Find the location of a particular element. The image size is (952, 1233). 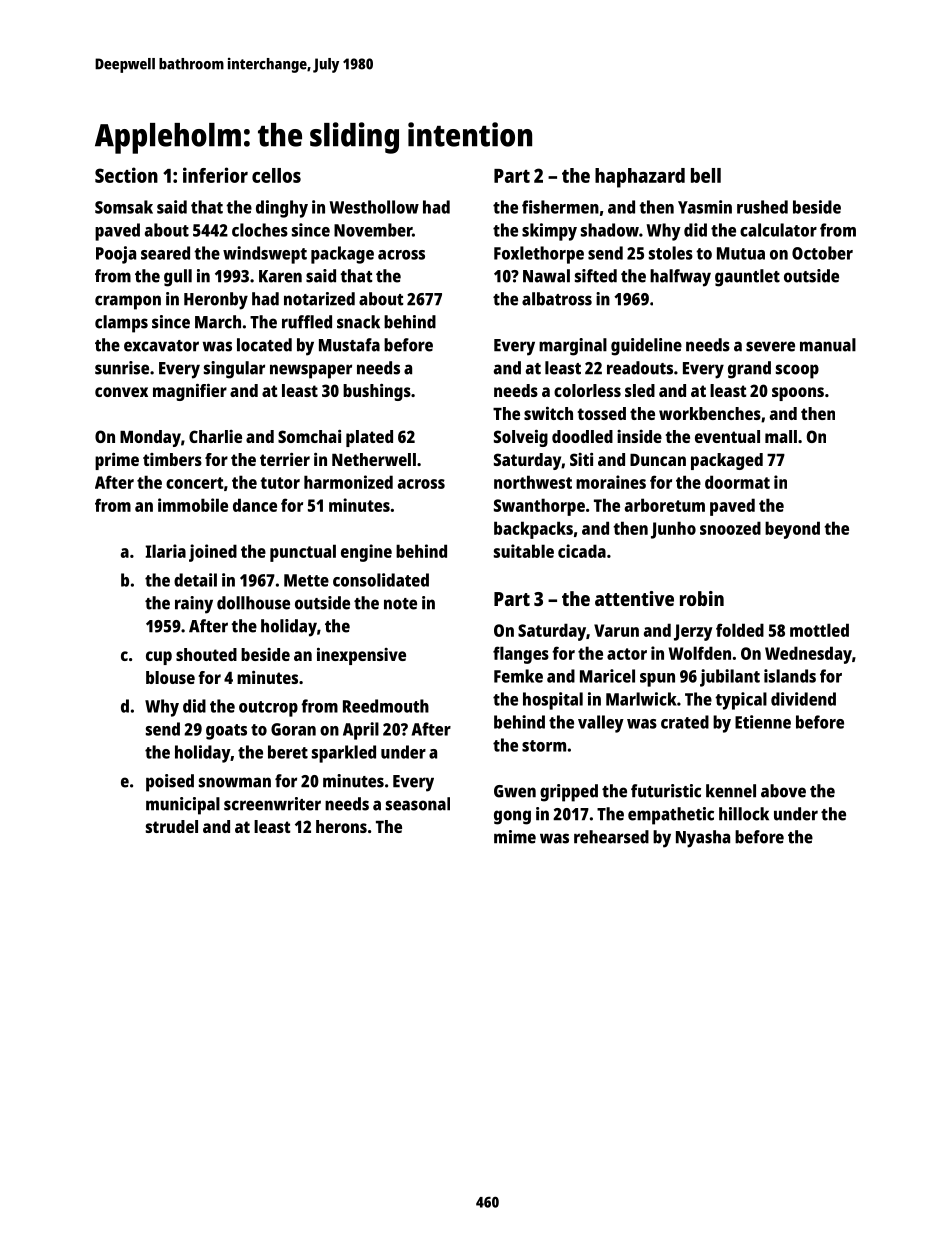

dividend is located at coordinates (803, 699).
